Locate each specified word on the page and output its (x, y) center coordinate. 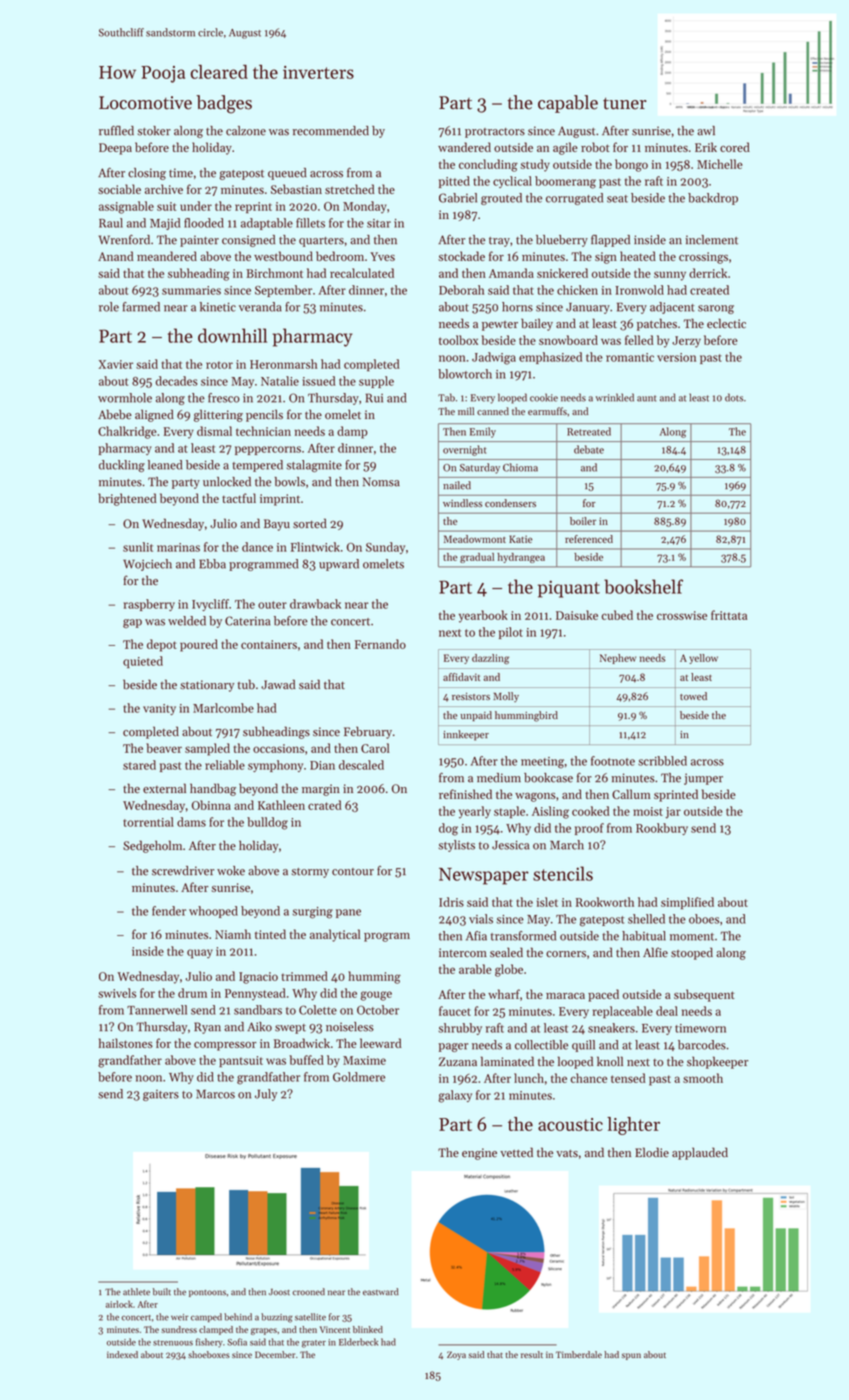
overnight (464, 450)
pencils (264, 415)
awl (706, 131)
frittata (729, 615)
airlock (119, 1304)
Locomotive (145, 103)
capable (568, 104)
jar (673, 813)
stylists (457, 846)
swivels (117, 993)
